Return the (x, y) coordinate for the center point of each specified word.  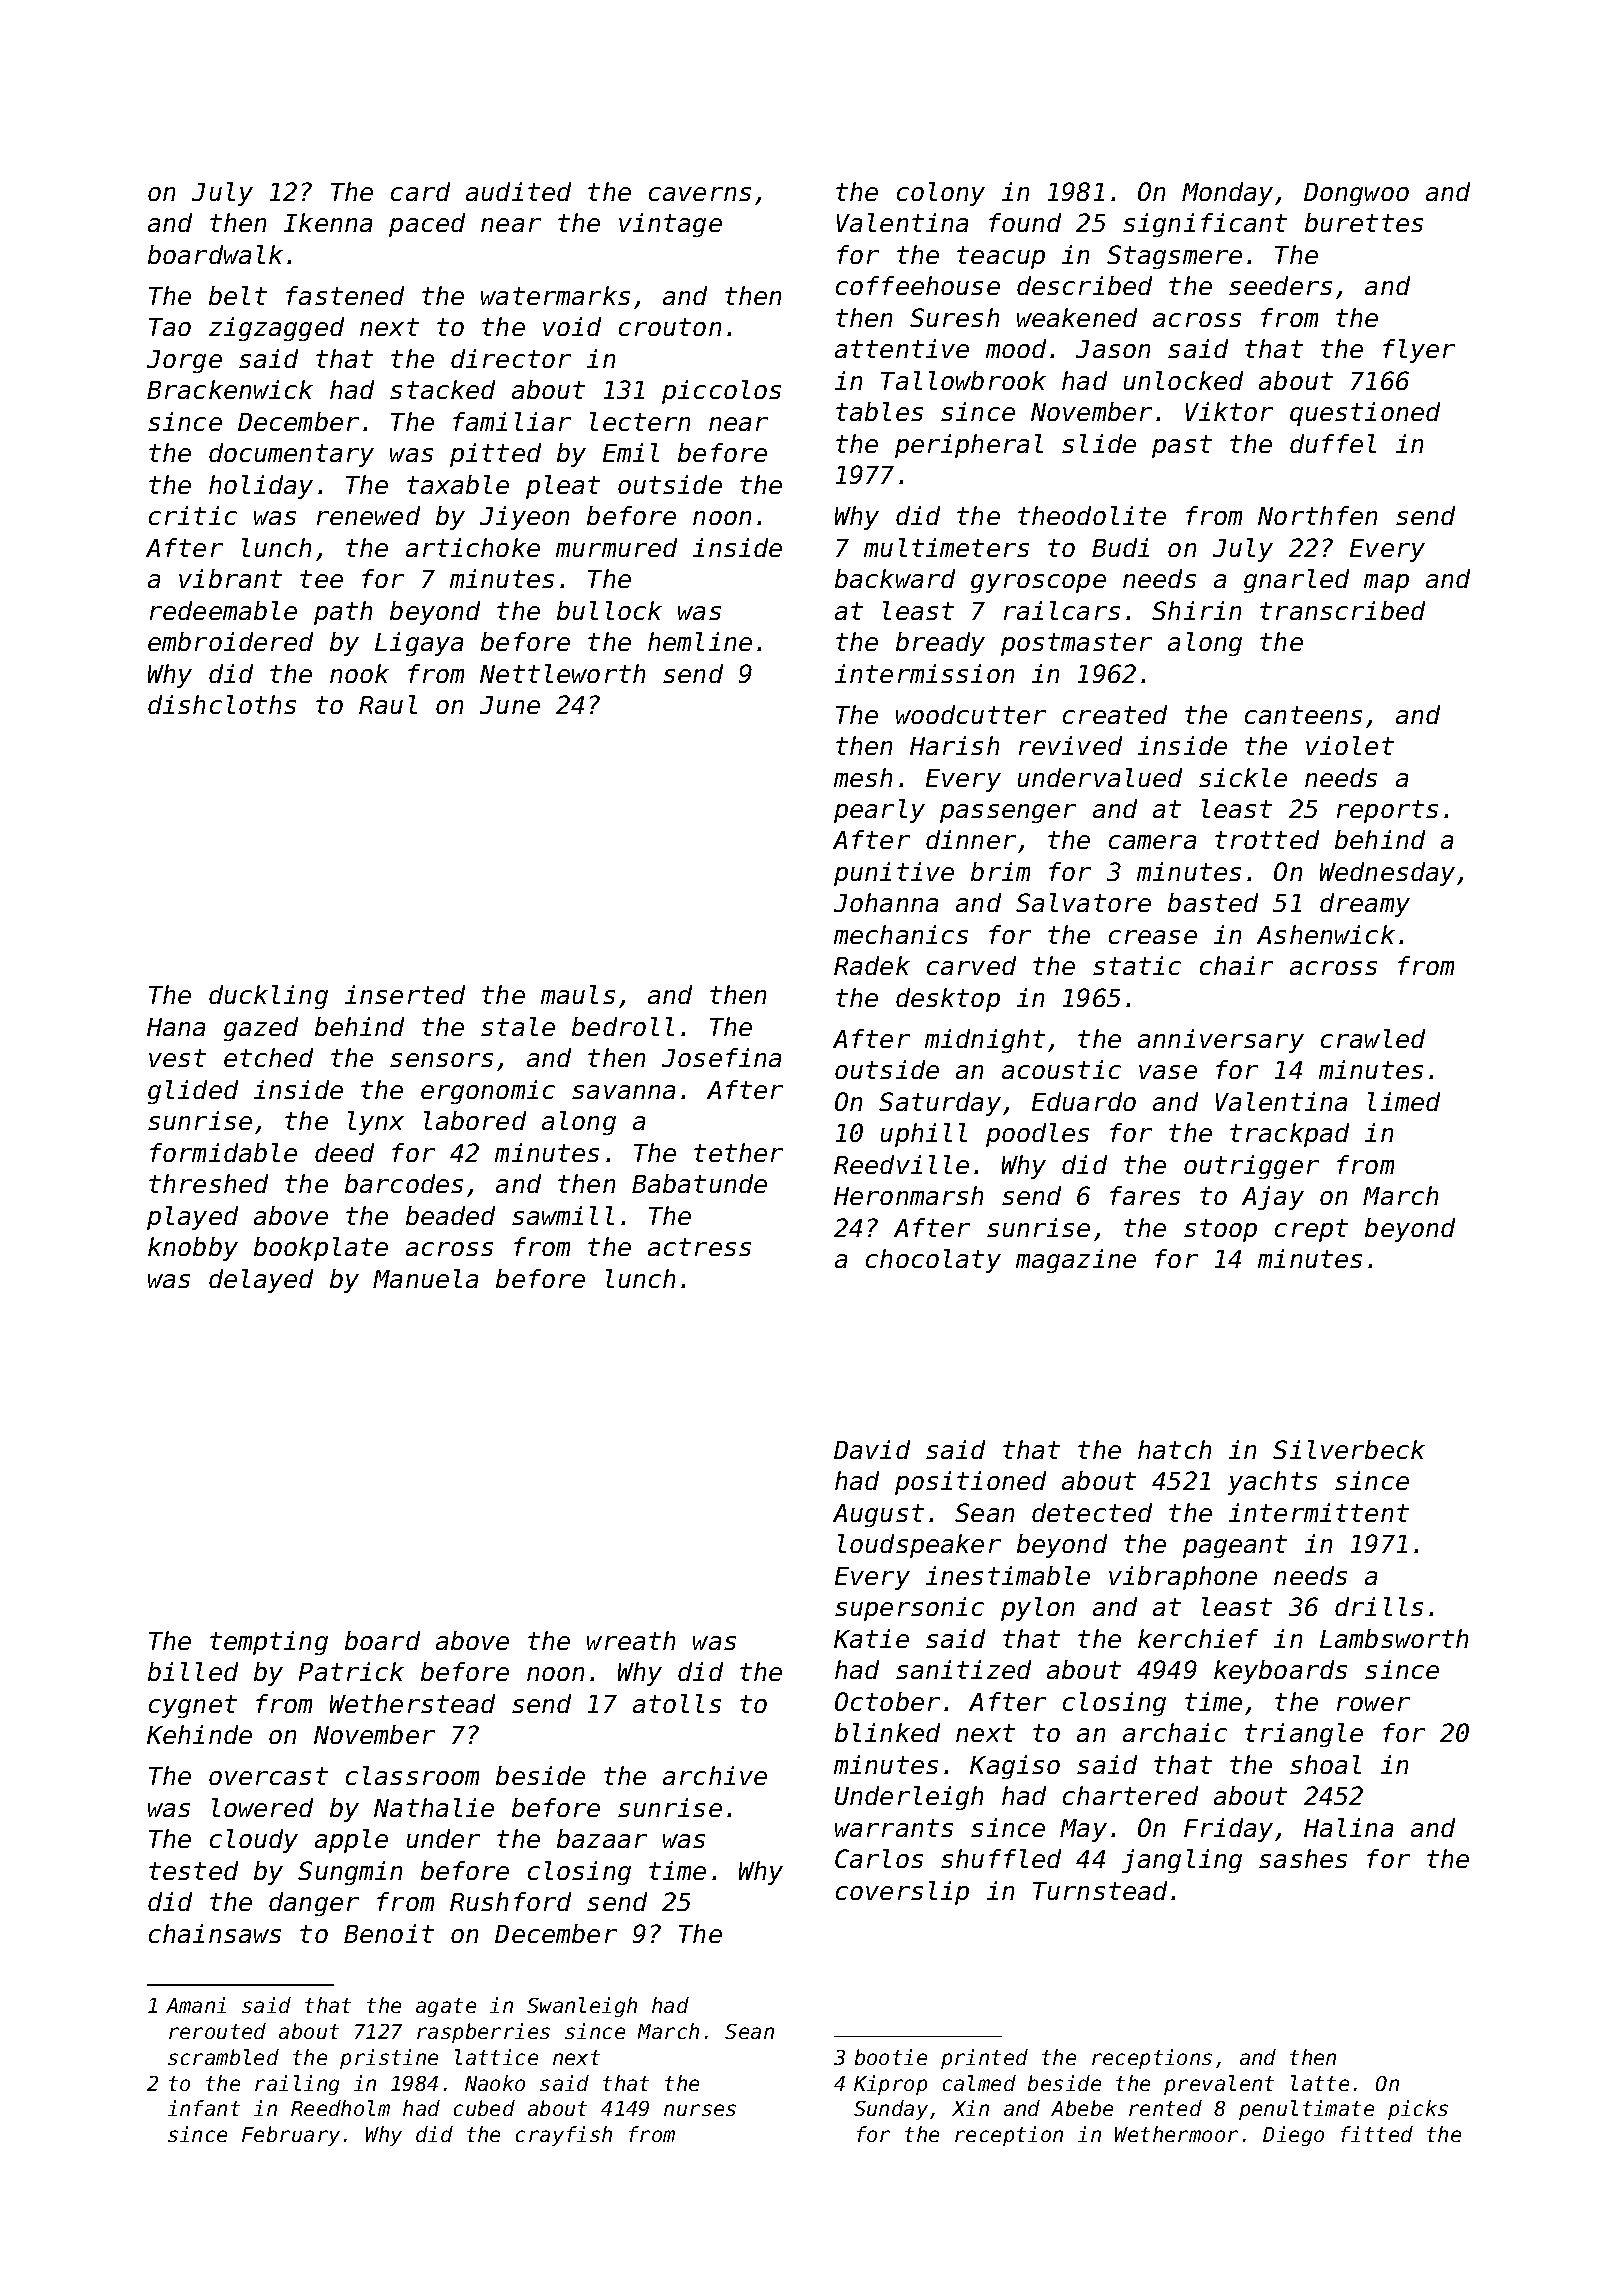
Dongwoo (1356, 194)
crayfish (564, 2136)
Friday (1228, 1830)
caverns (700, 194)
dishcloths (222, 704)
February (291, 2136)
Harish (954, 745)
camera (1152, 842)
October (887, 1701)
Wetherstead (412, 1703)
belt (238, 295)
